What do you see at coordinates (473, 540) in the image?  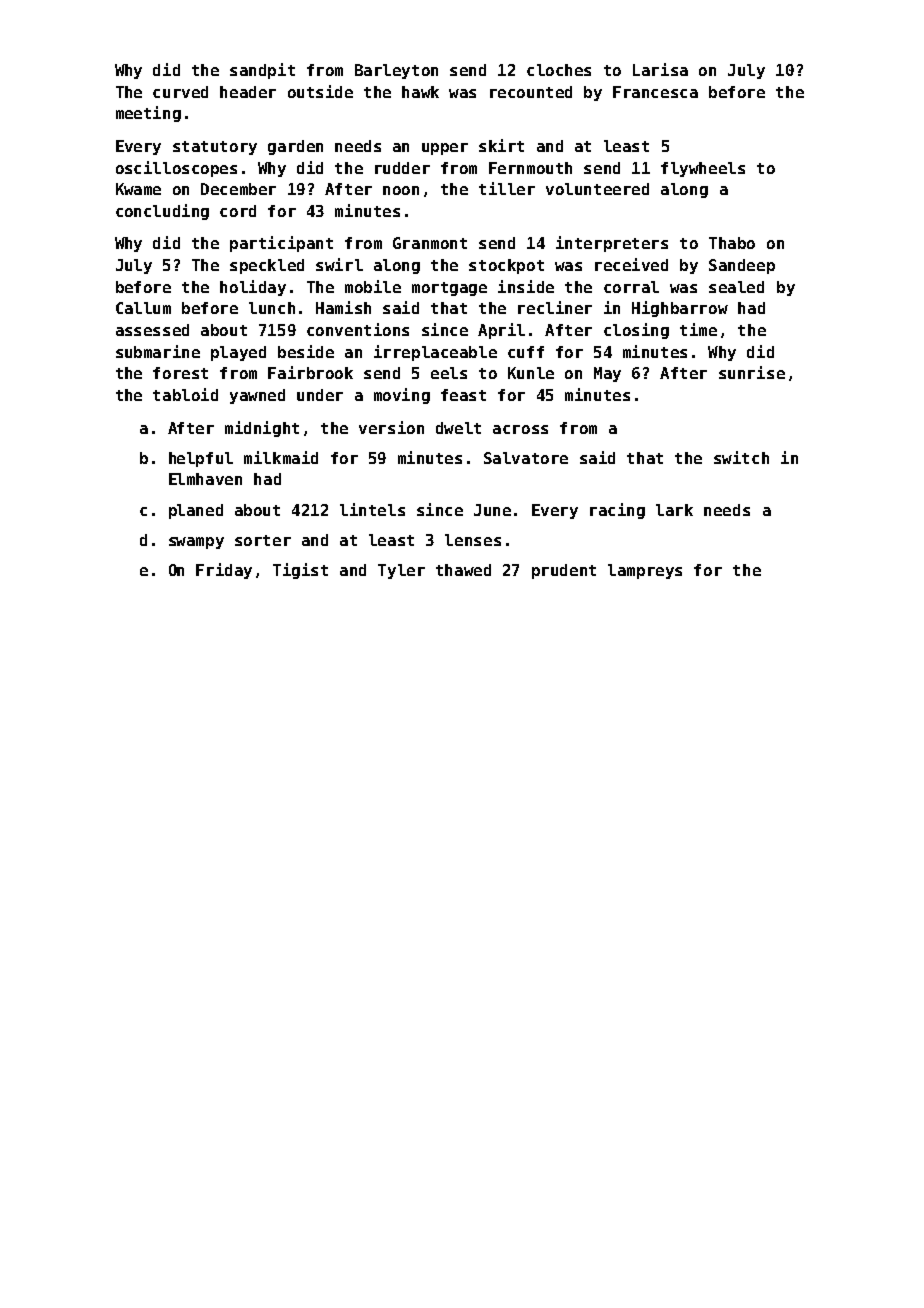 I see `lenses` at bounding box center [473, 540].
